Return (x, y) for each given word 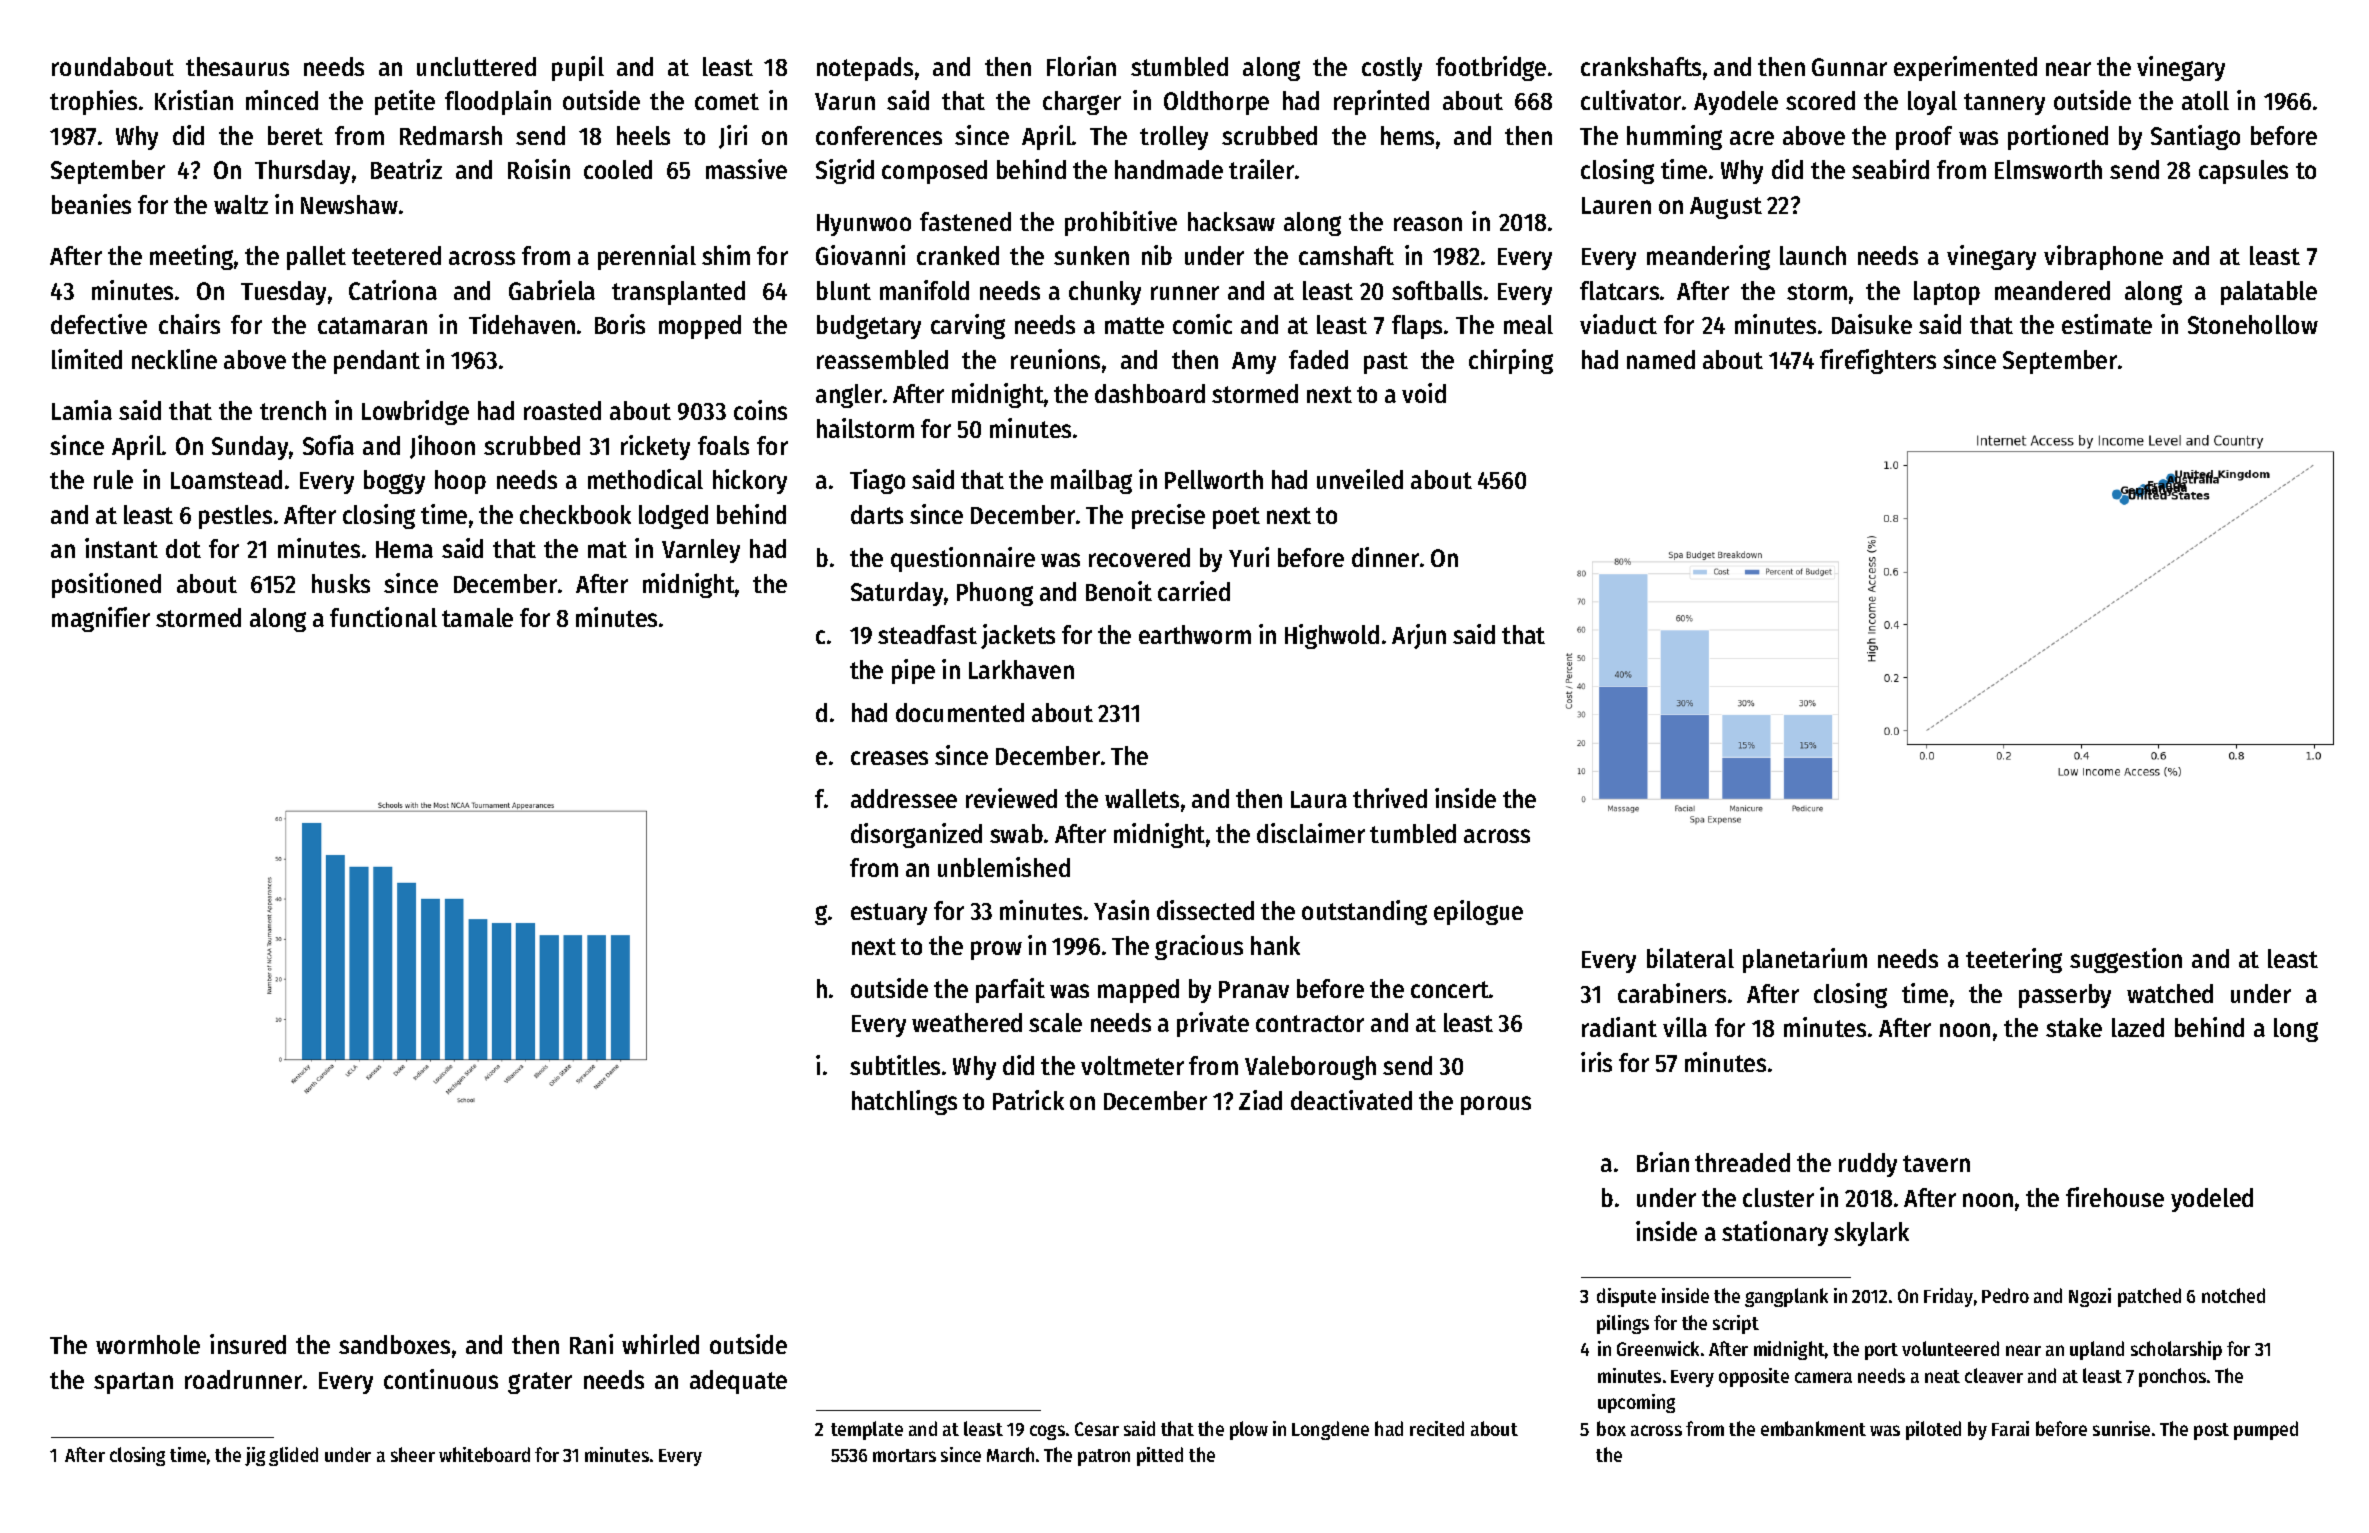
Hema (404, 549)
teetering (2014, 960)
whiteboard (484, 1454)
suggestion (2126, 960)
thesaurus (237, 66)
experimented (1965, 68)
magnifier (101, 619)
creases (889, 758)
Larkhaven (1021, 669)
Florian (1081, 66)
